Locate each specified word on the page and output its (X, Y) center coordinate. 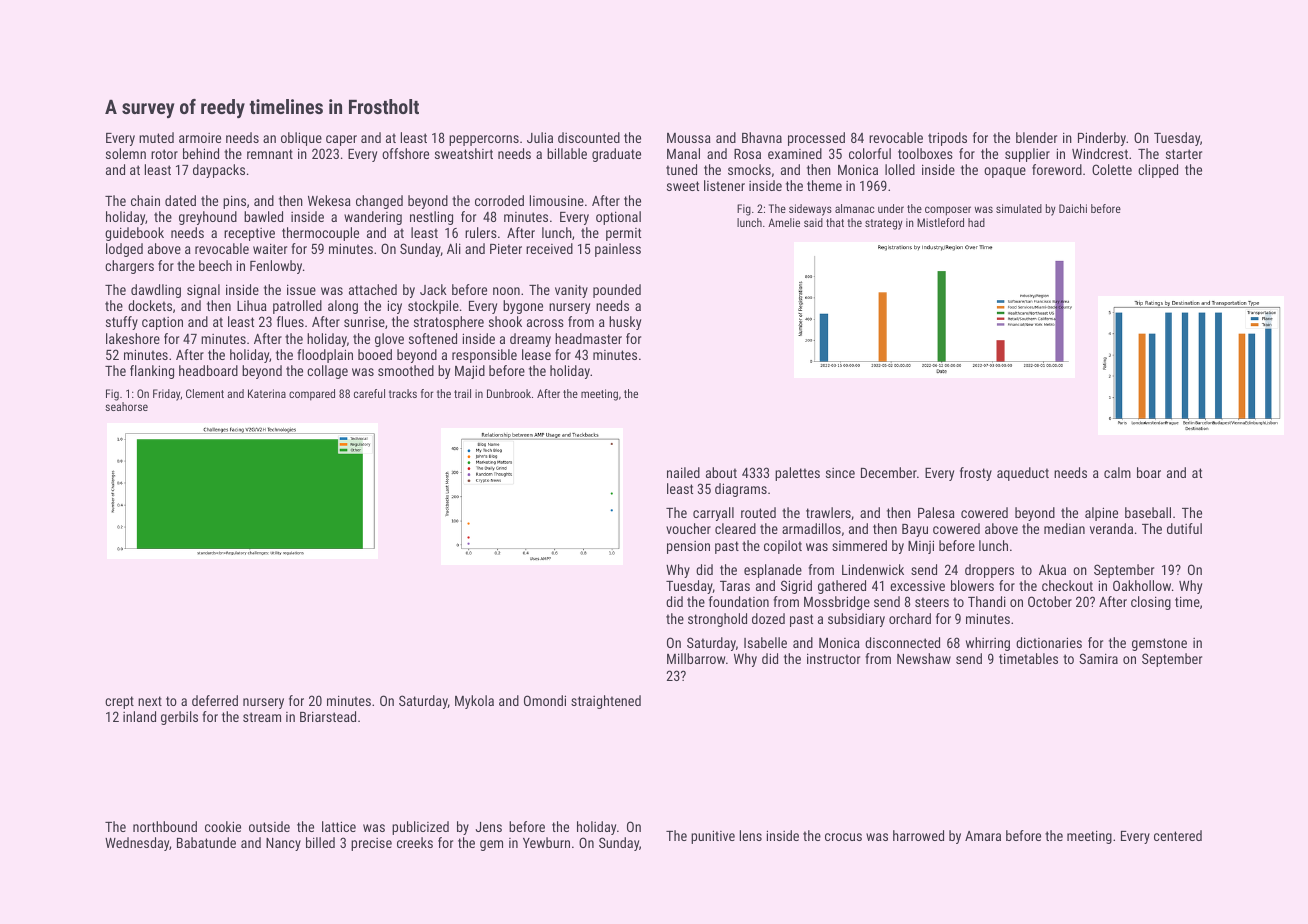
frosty (976, 474)
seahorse (126, 406)
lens (751, 835)
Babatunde (206, 842)
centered (1178, 835)
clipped (1158, 171)
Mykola (474, 702)
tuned (681, 169)
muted (156, 137)
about (721, 472)
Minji (921, 547)
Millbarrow (696, 658)
